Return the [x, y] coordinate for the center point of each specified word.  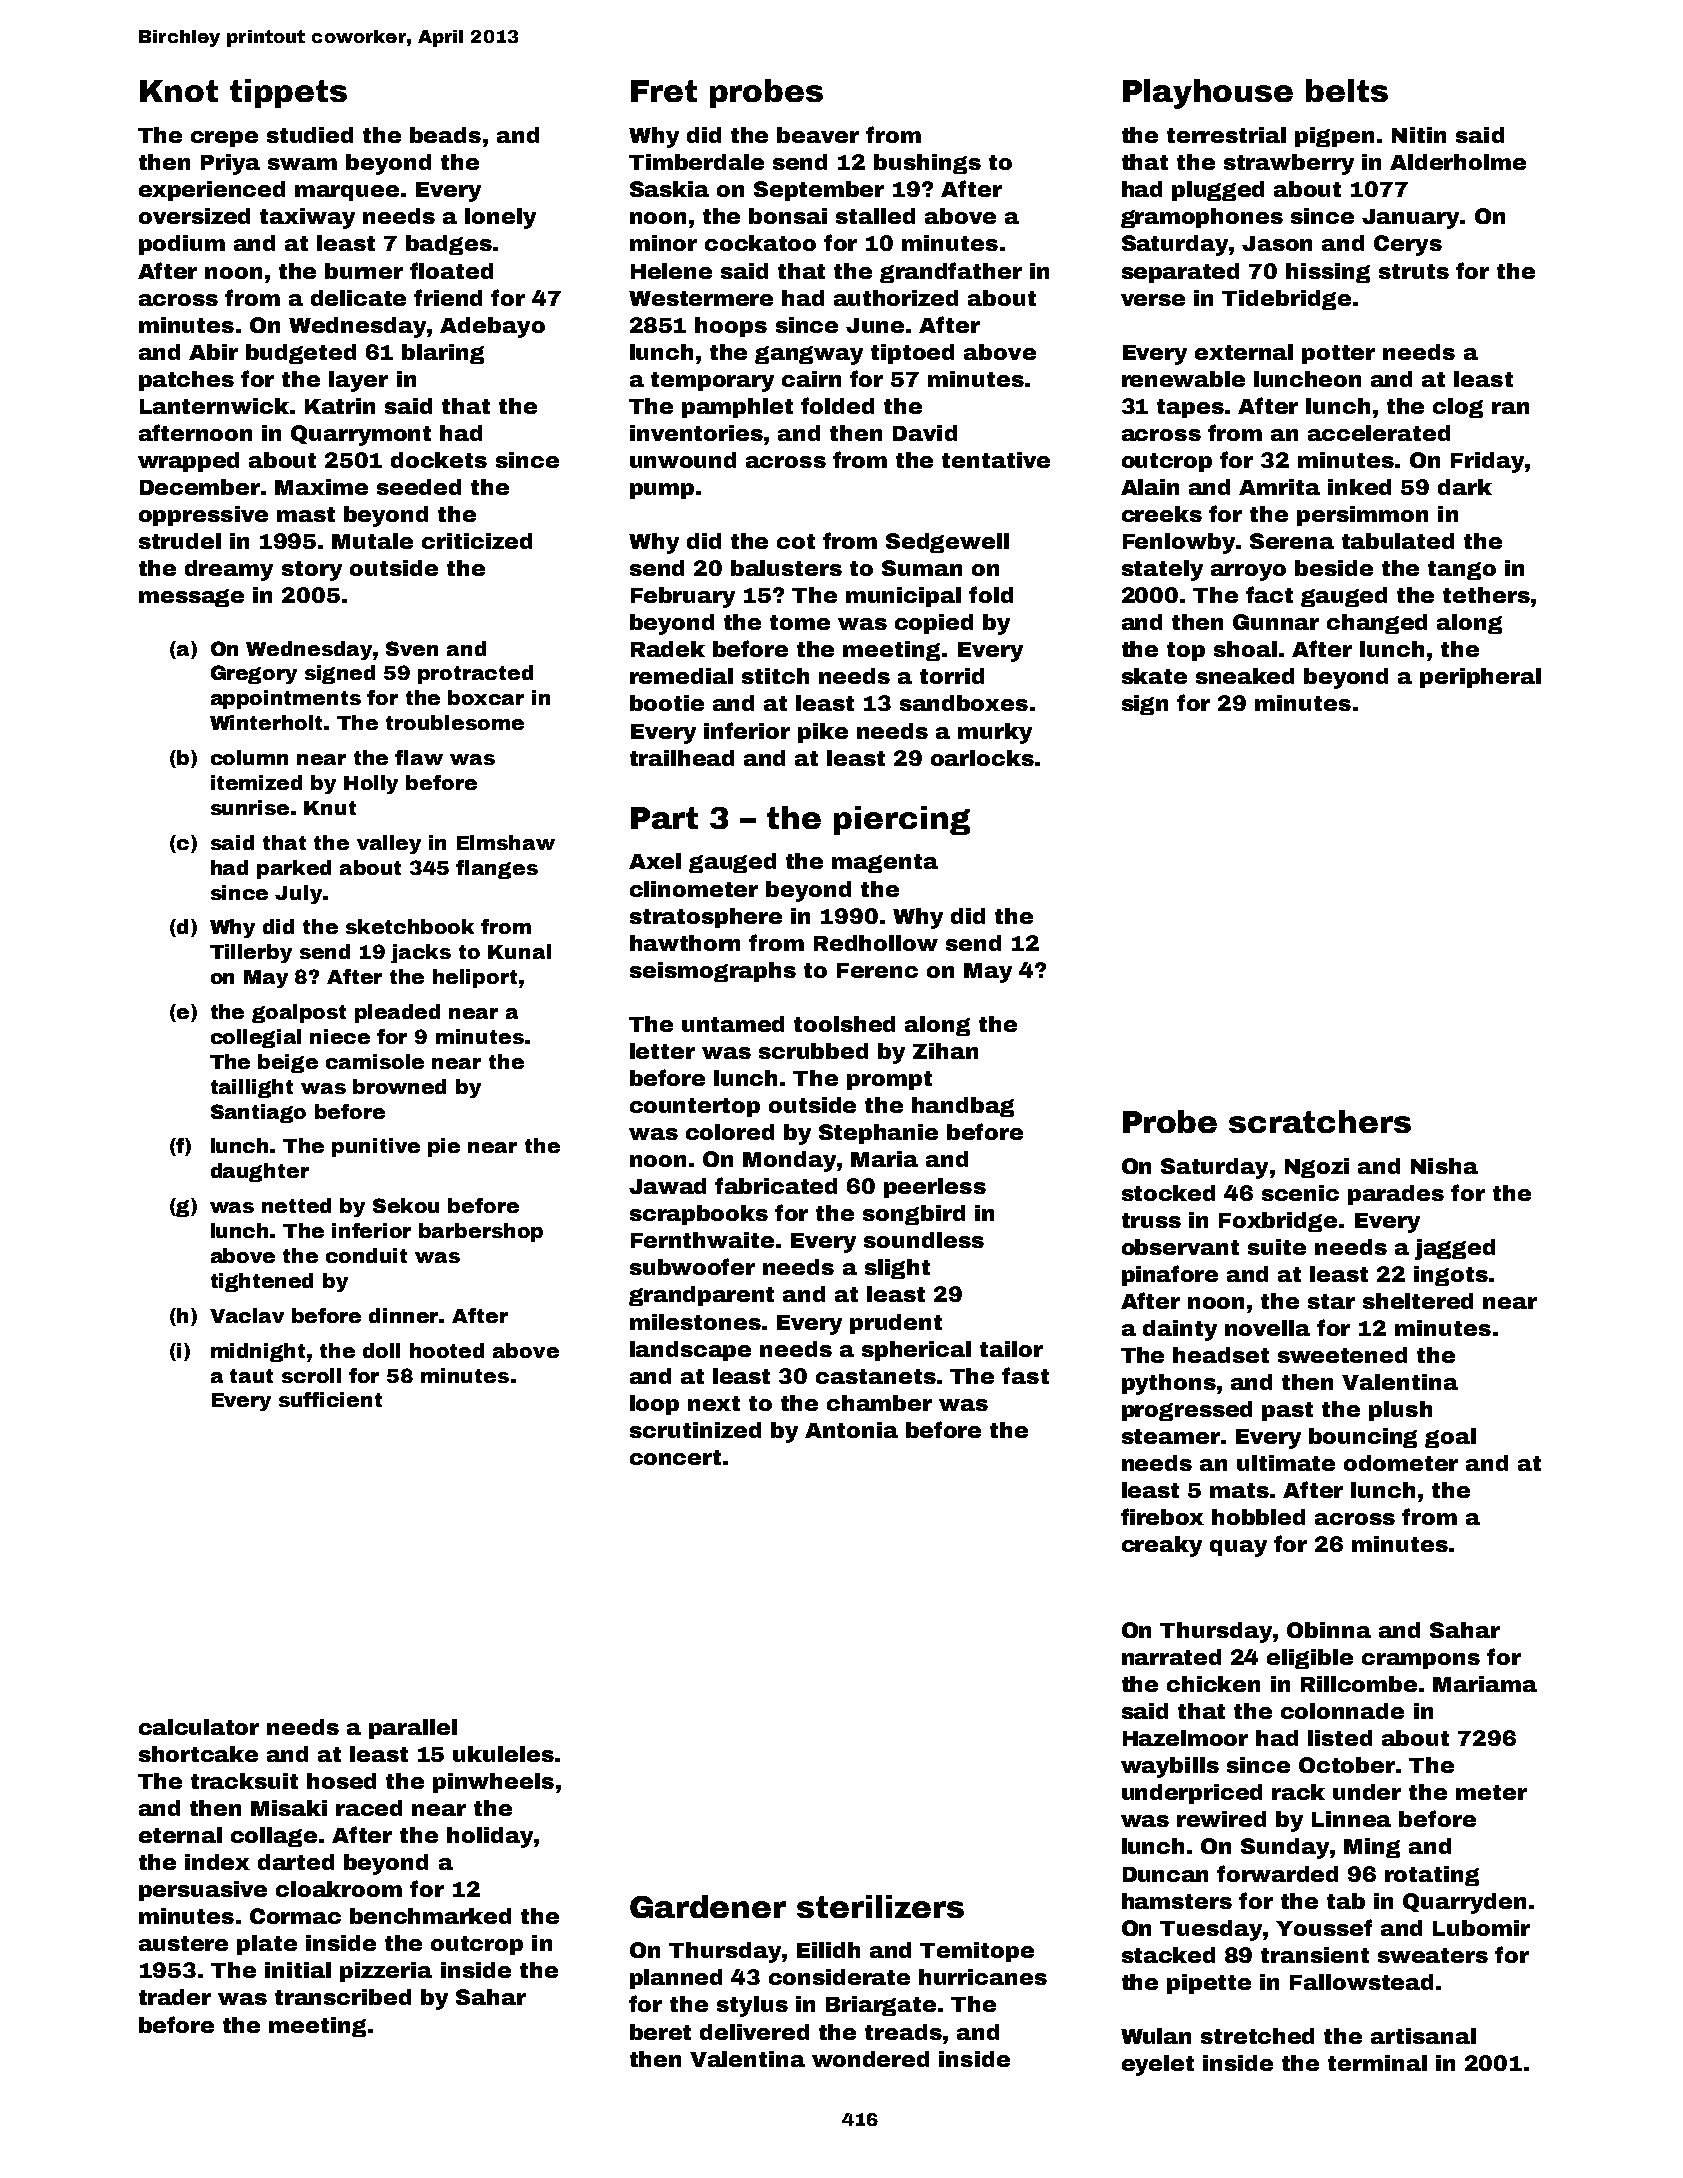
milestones [695, 1322]
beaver [818, 135]
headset [1221, 1355]
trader [175, 1997]
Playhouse [1208, 94]
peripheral [1480, 678]
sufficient [330, 1399]
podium [182, 245]
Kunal [519, 951]
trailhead [682, 758]
